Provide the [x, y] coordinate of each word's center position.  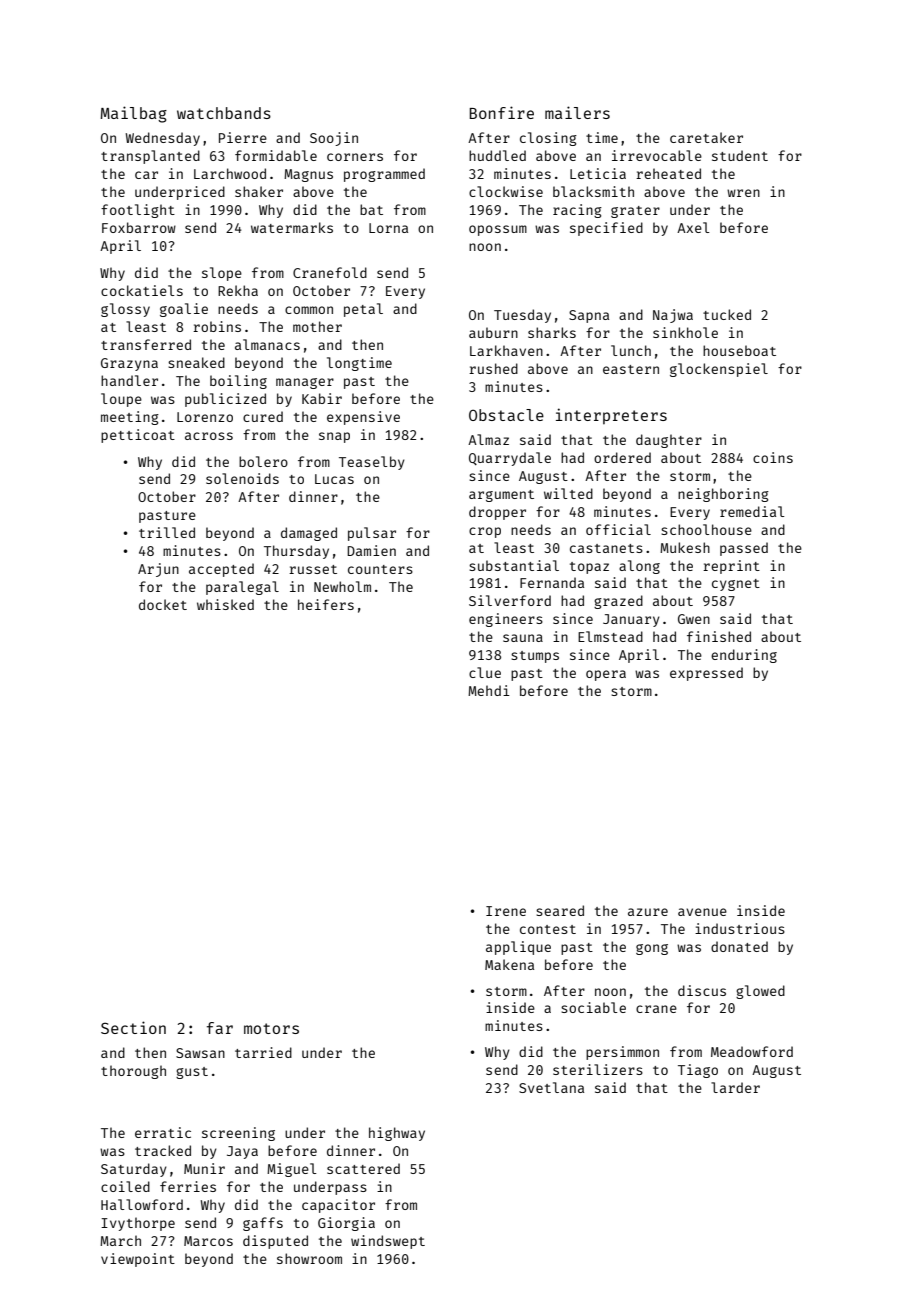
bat [371, 209]
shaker [259, 191]
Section [133, 1027]
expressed [706, 674]
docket [163, 604]
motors [271, 1028]
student [740, 155]
